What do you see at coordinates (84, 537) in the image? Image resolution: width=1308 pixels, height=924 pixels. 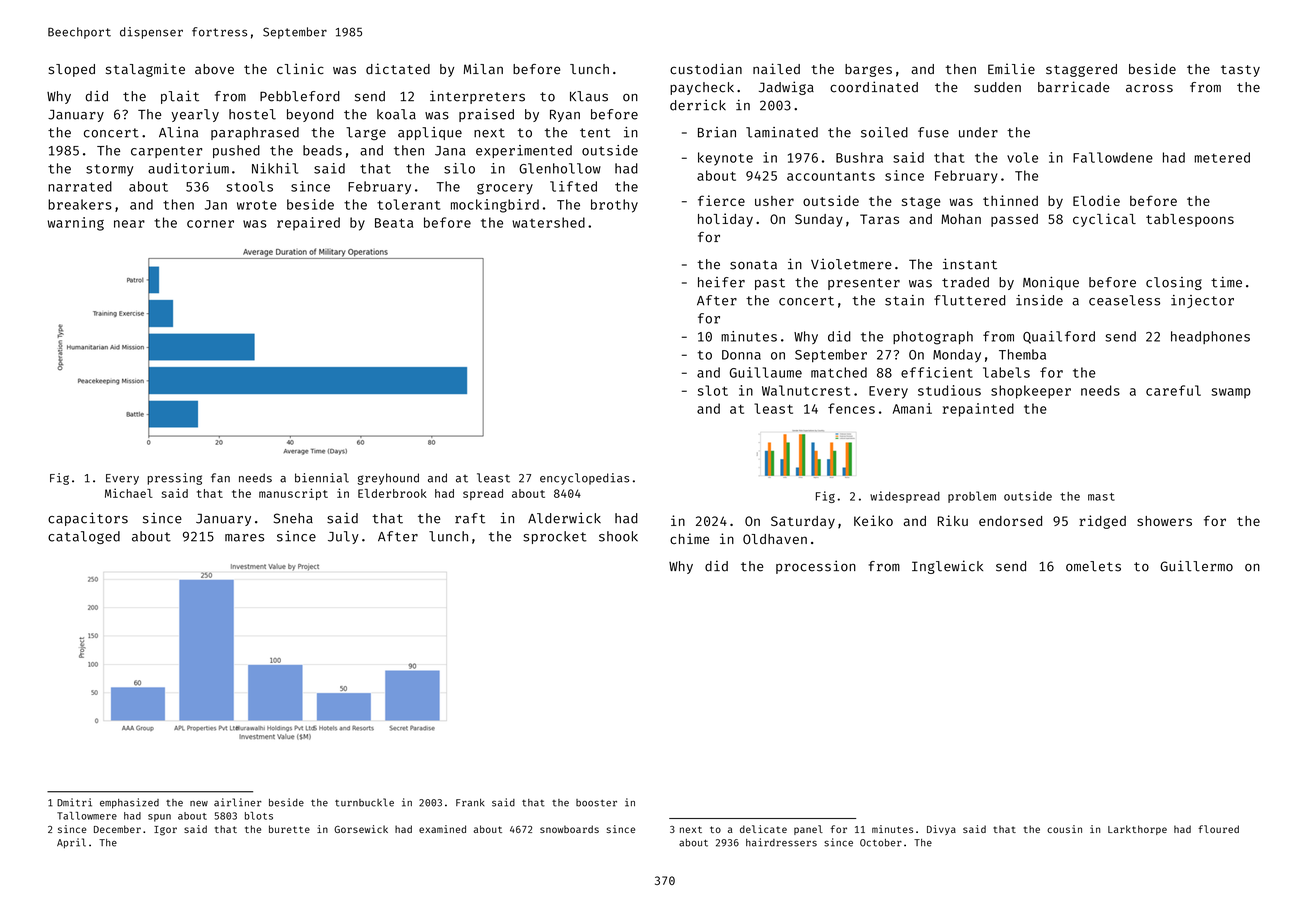 I see `cataloged` at bounding box center [84, 537].
